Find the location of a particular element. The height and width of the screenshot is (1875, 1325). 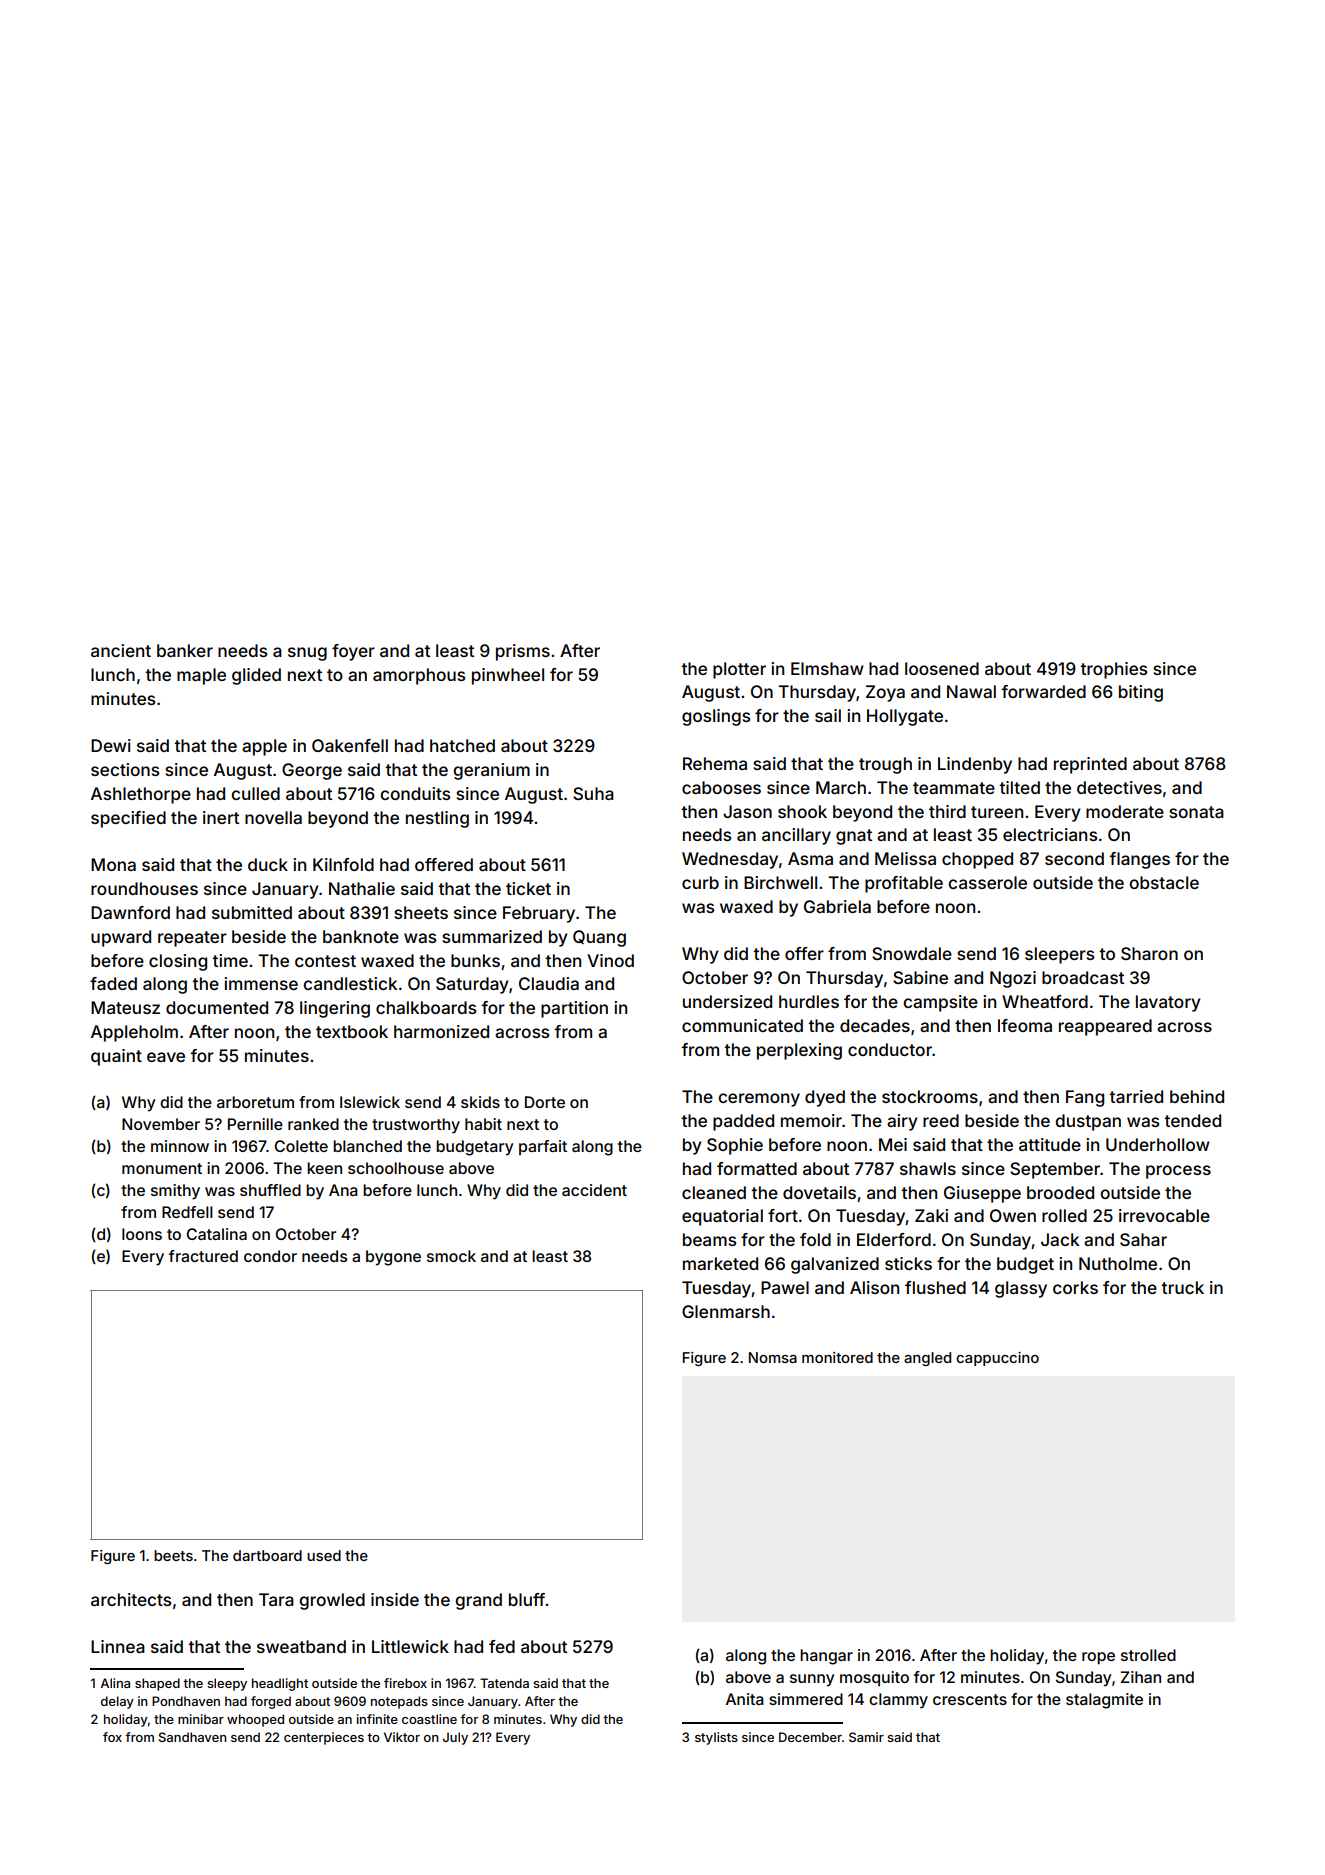

communicated is located at coordinates (742, 1025).
